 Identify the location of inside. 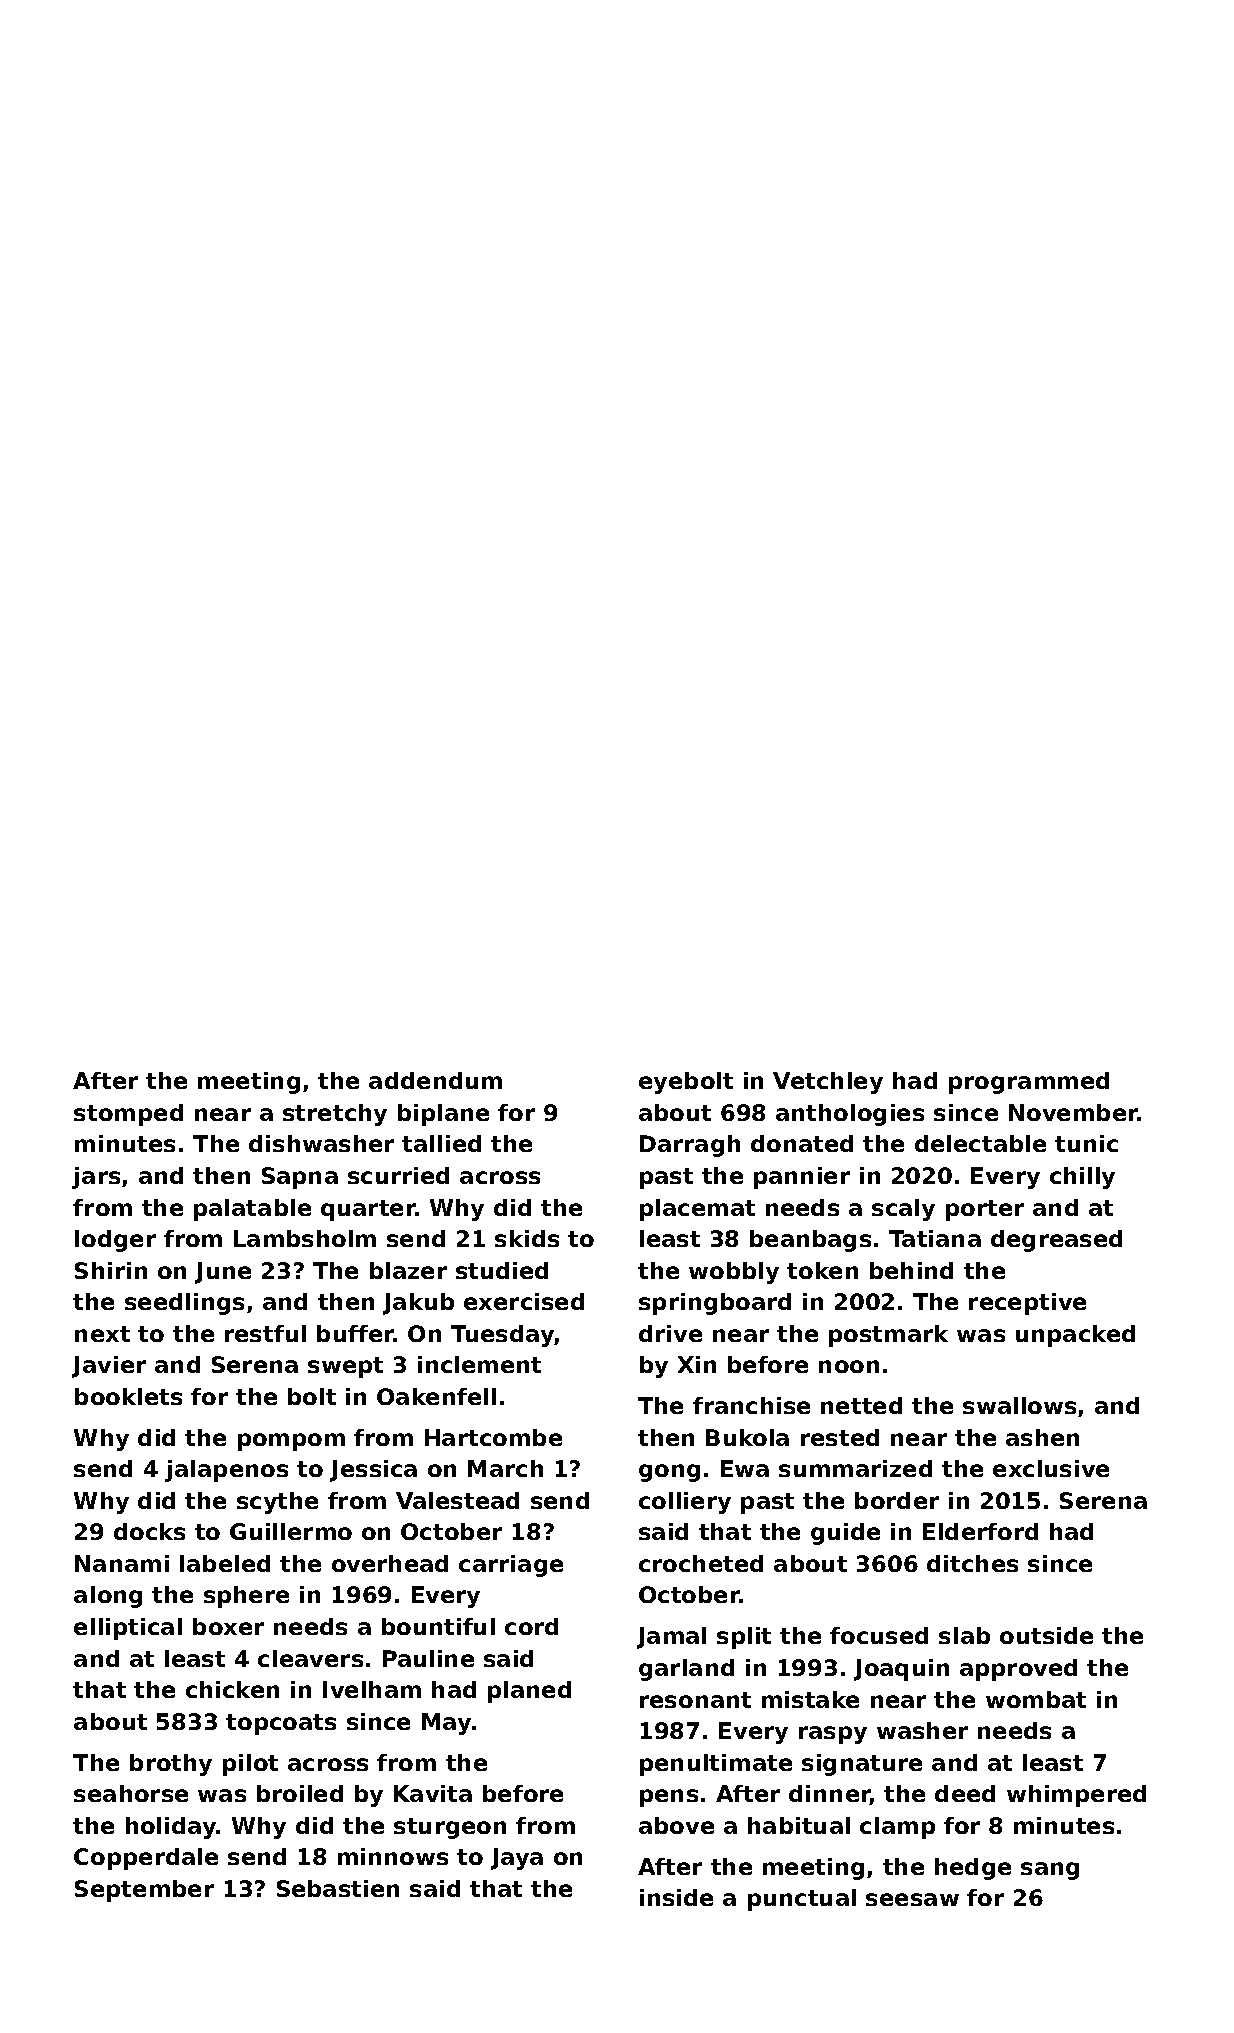
(676, 1897).
